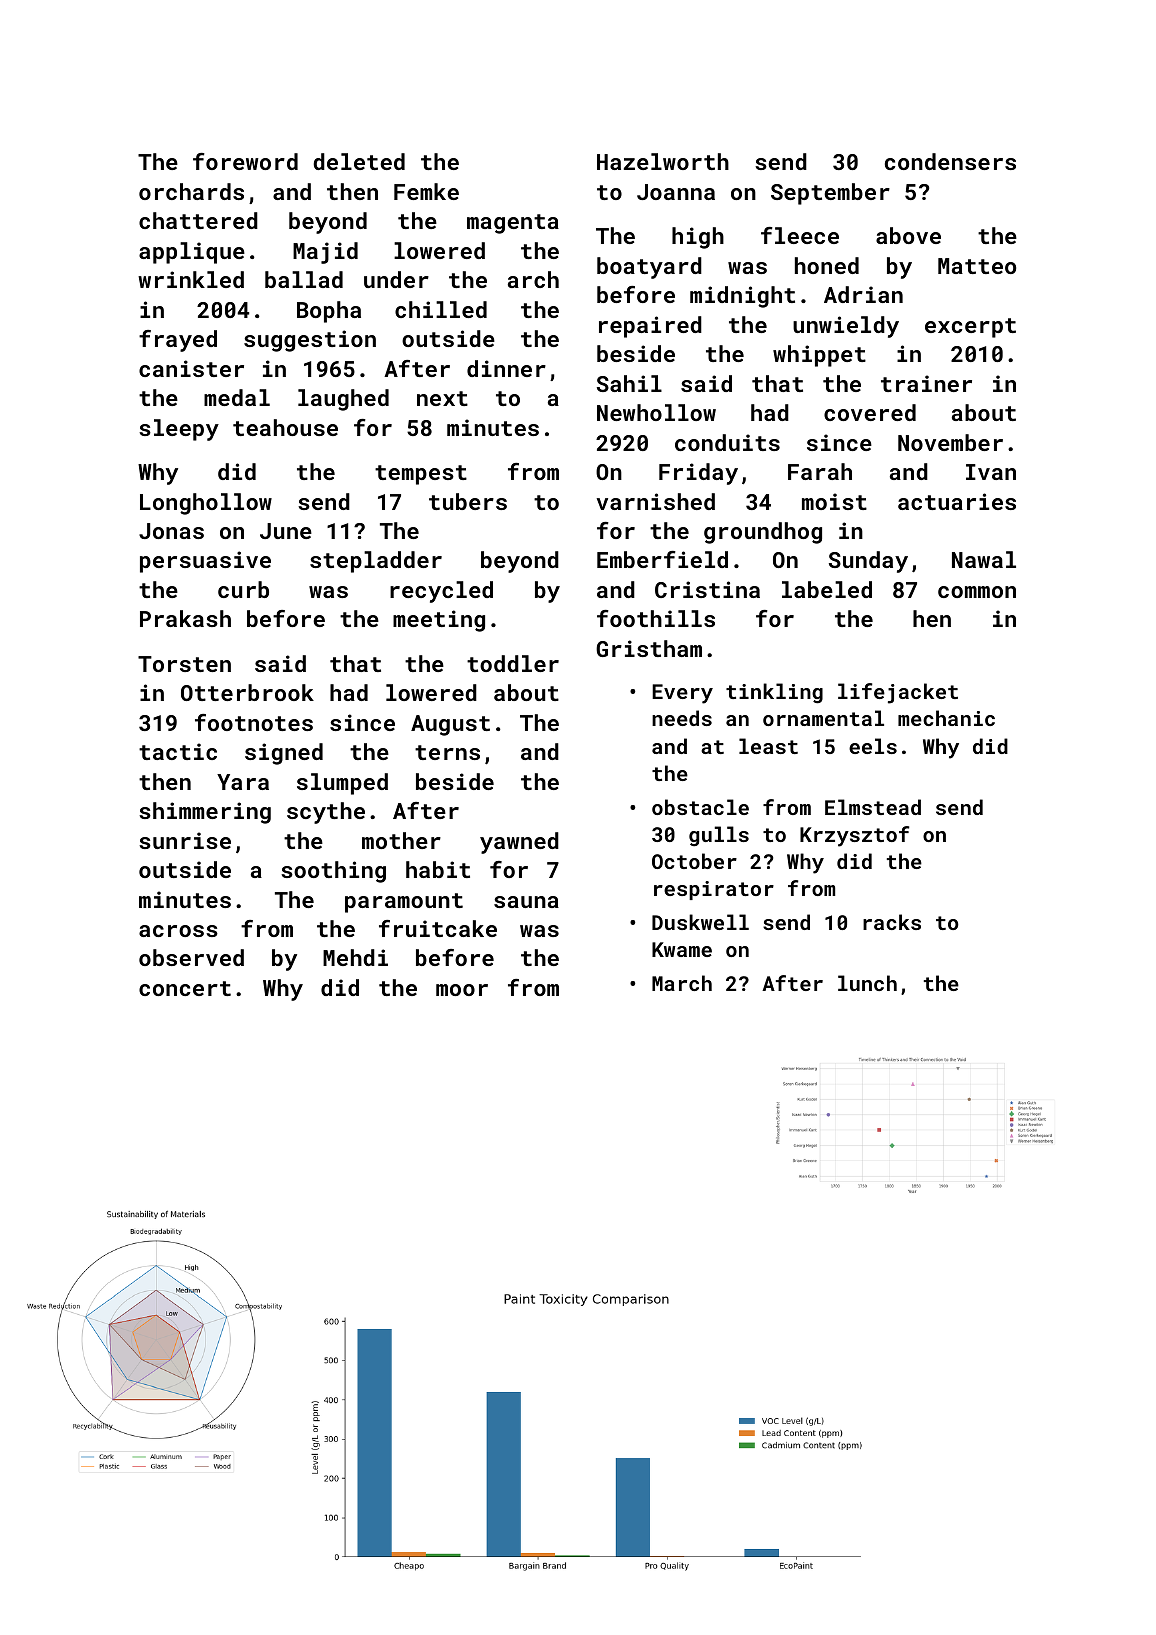 The image size is (1156, 1635). I want to click on covered, so click(870, 412).
